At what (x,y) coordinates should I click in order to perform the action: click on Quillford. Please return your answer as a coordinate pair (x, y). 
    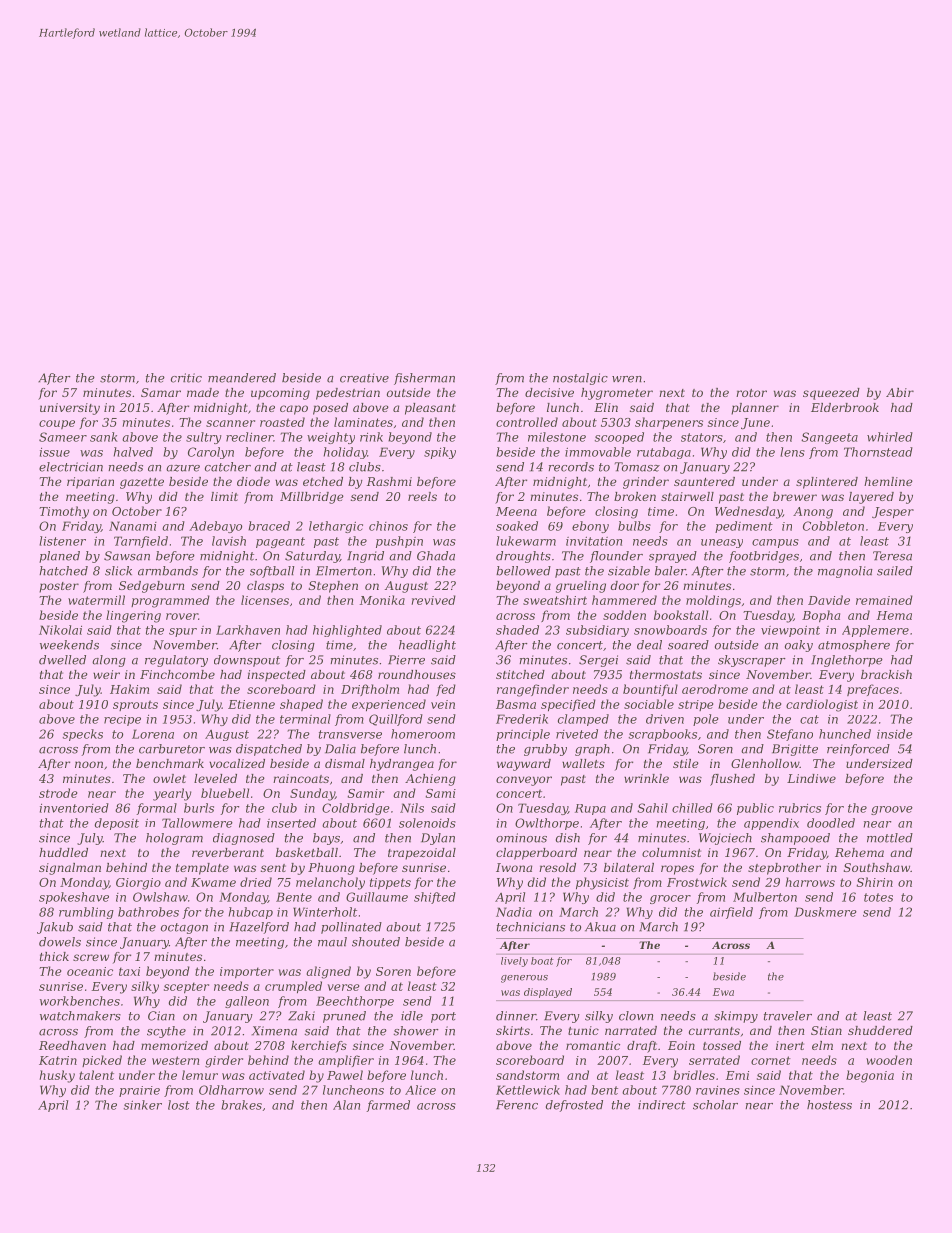
    Looking at the image, I should click on (396, 720).
